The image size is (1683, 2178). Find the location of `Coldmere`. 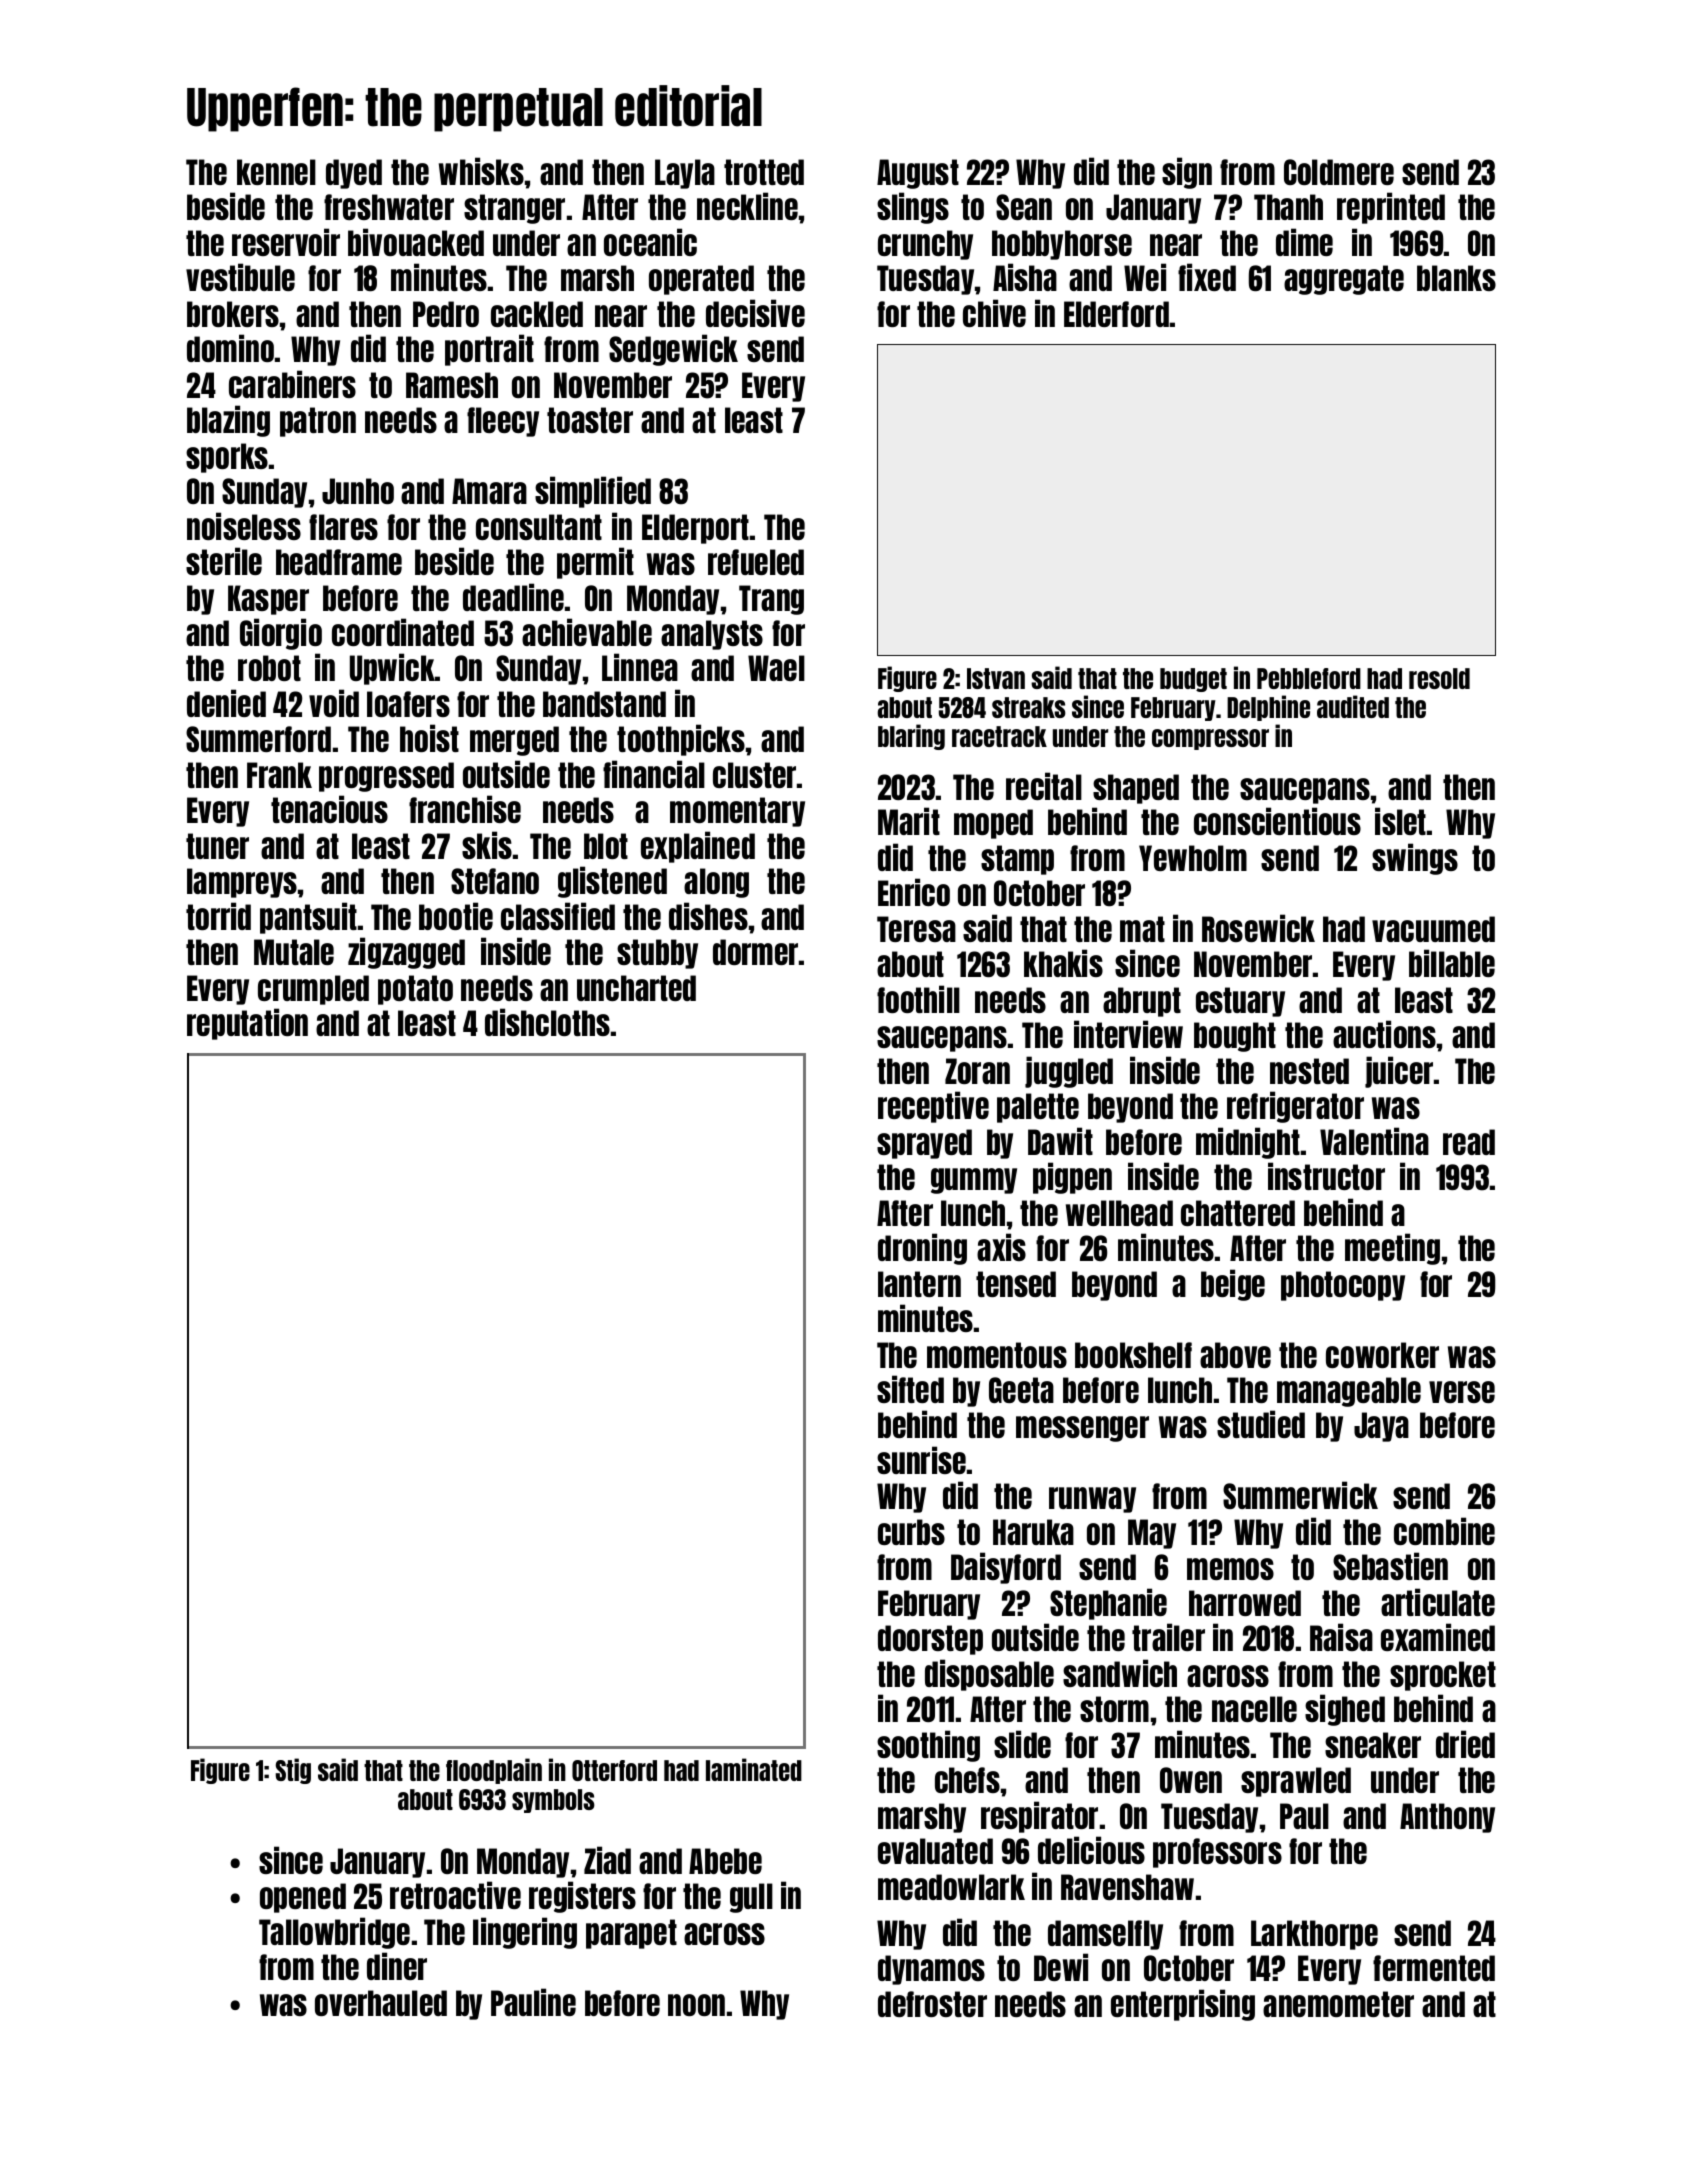

Coldmere is located at coordinates (1339, 172).
